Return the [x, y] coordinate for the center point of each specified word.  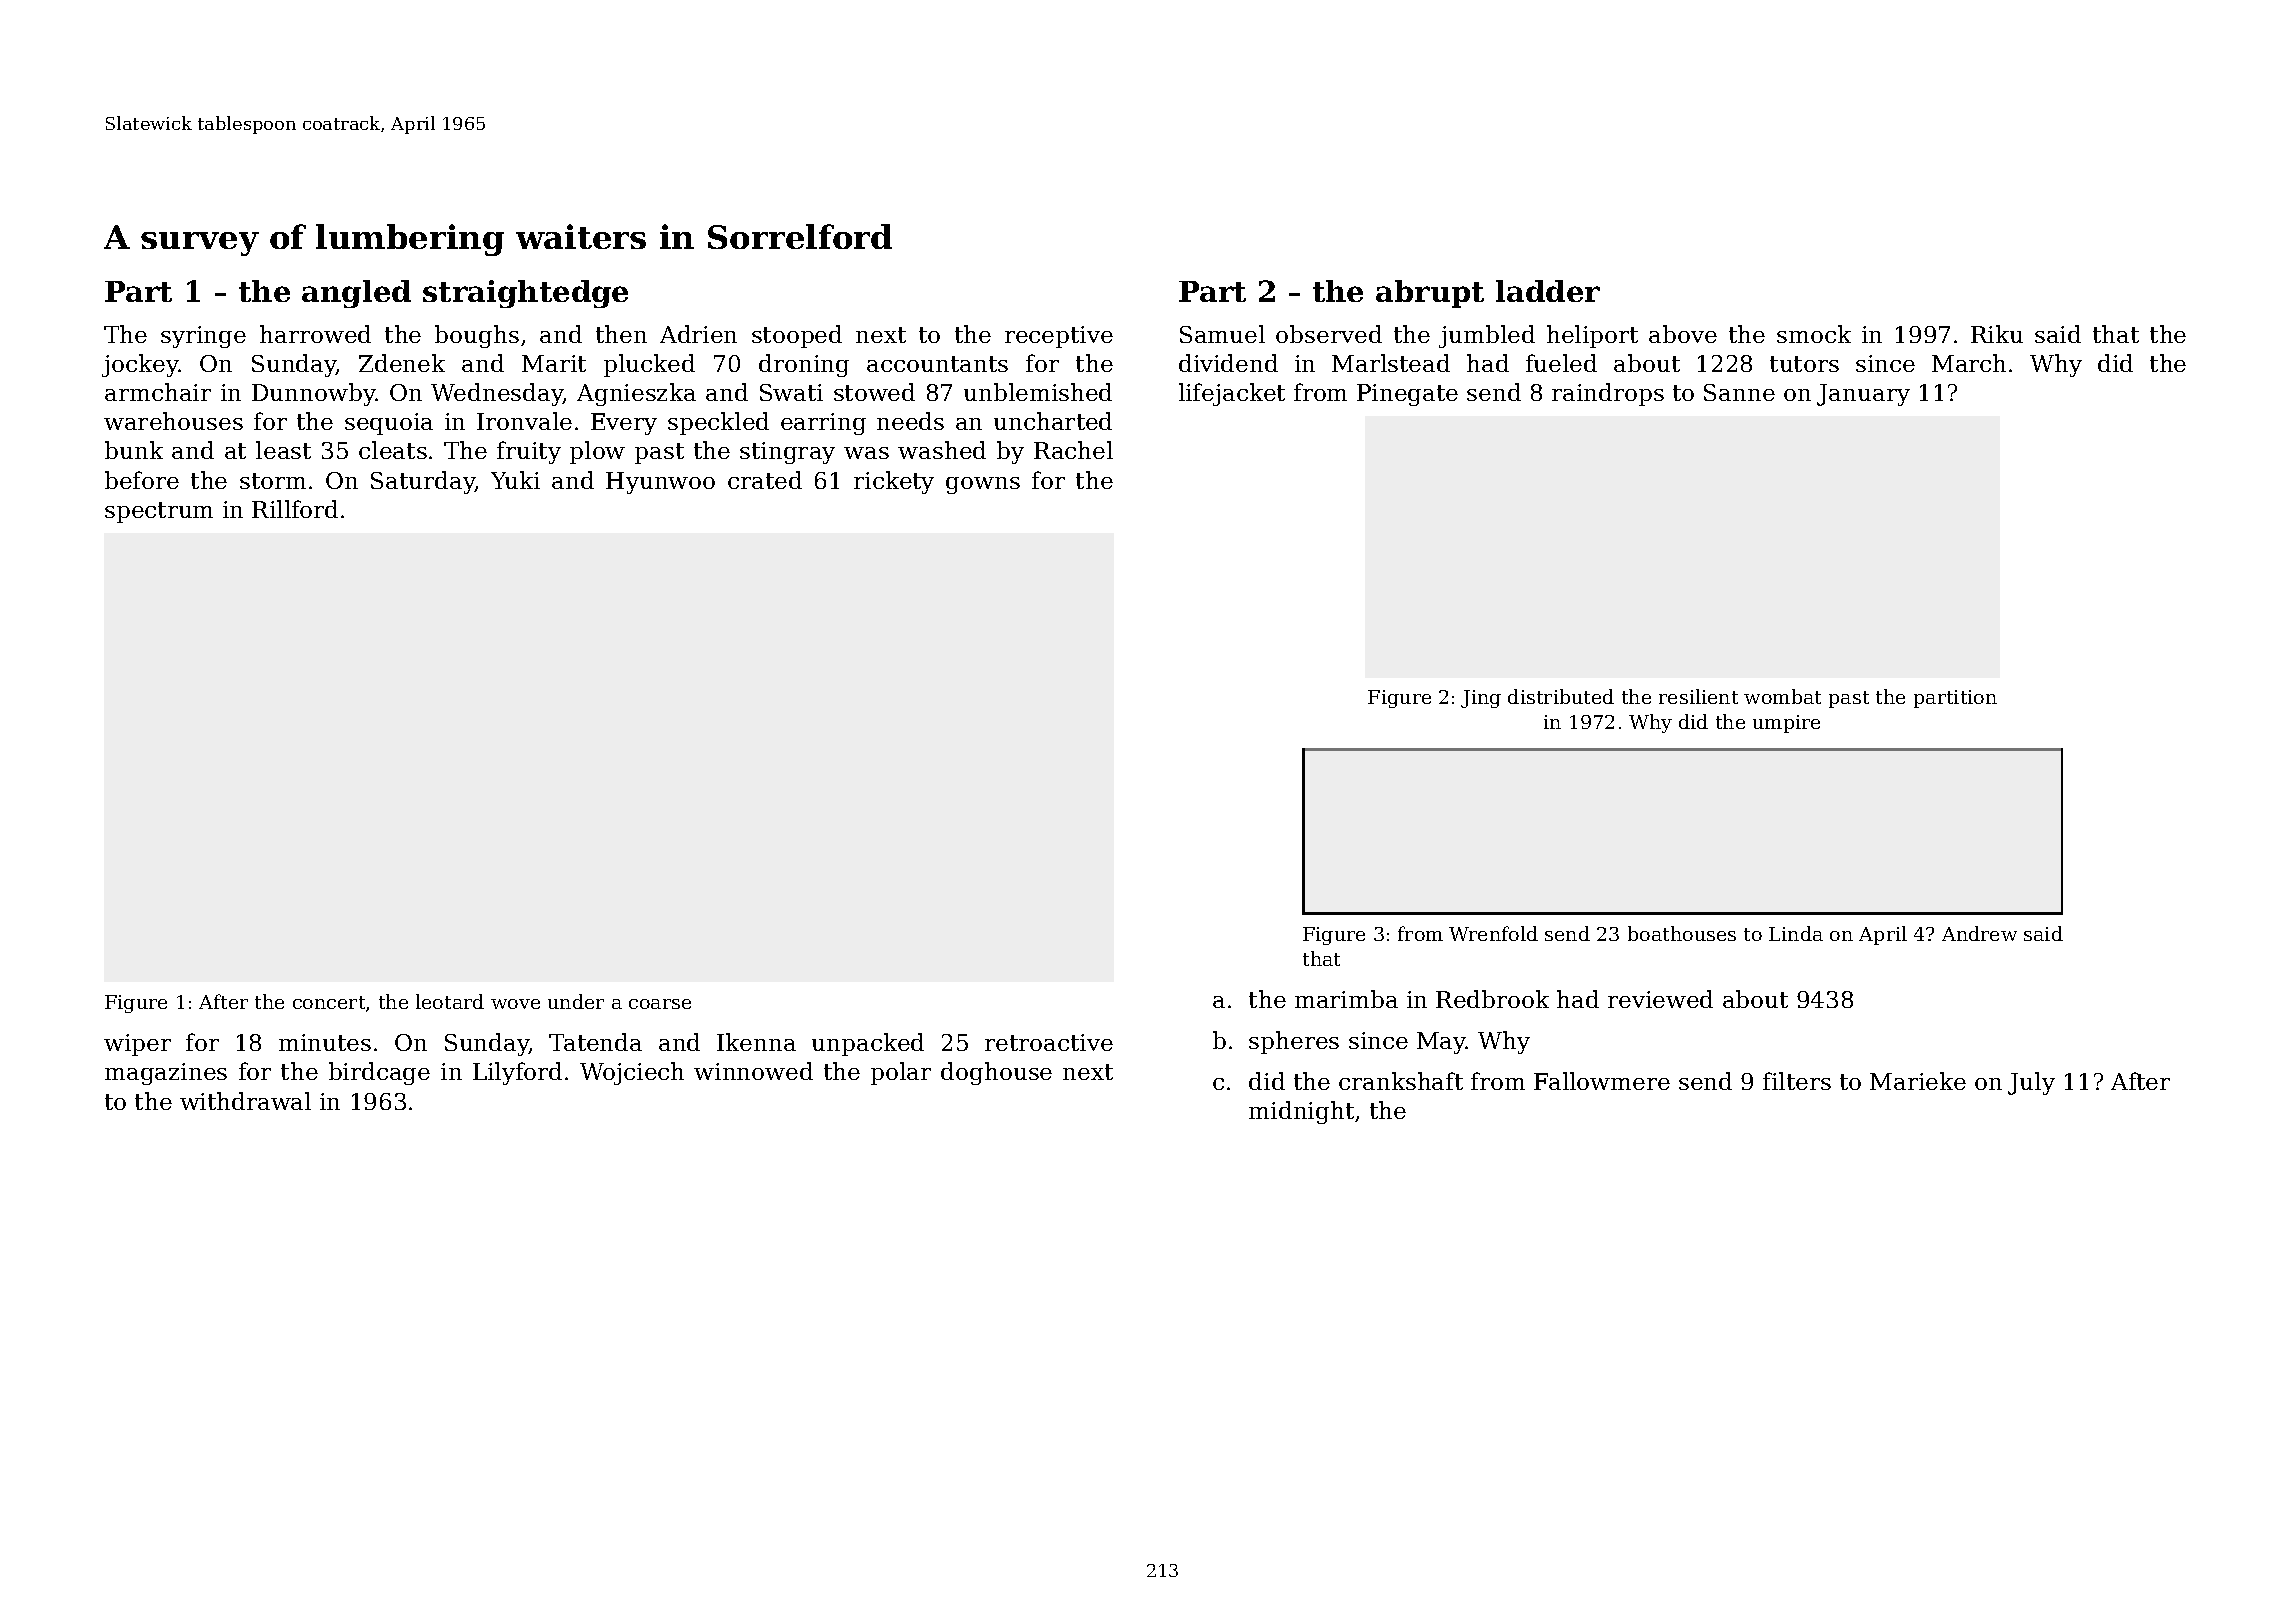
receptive [1059, 337]
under [576, 1001]
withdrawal [245, 1101]
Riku [1997, 334]
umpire [1786, 724]
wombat [1782, 696]
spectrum [159, 512]
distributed [1561, 696]
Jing [1481, 699]
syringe [203, 337]
